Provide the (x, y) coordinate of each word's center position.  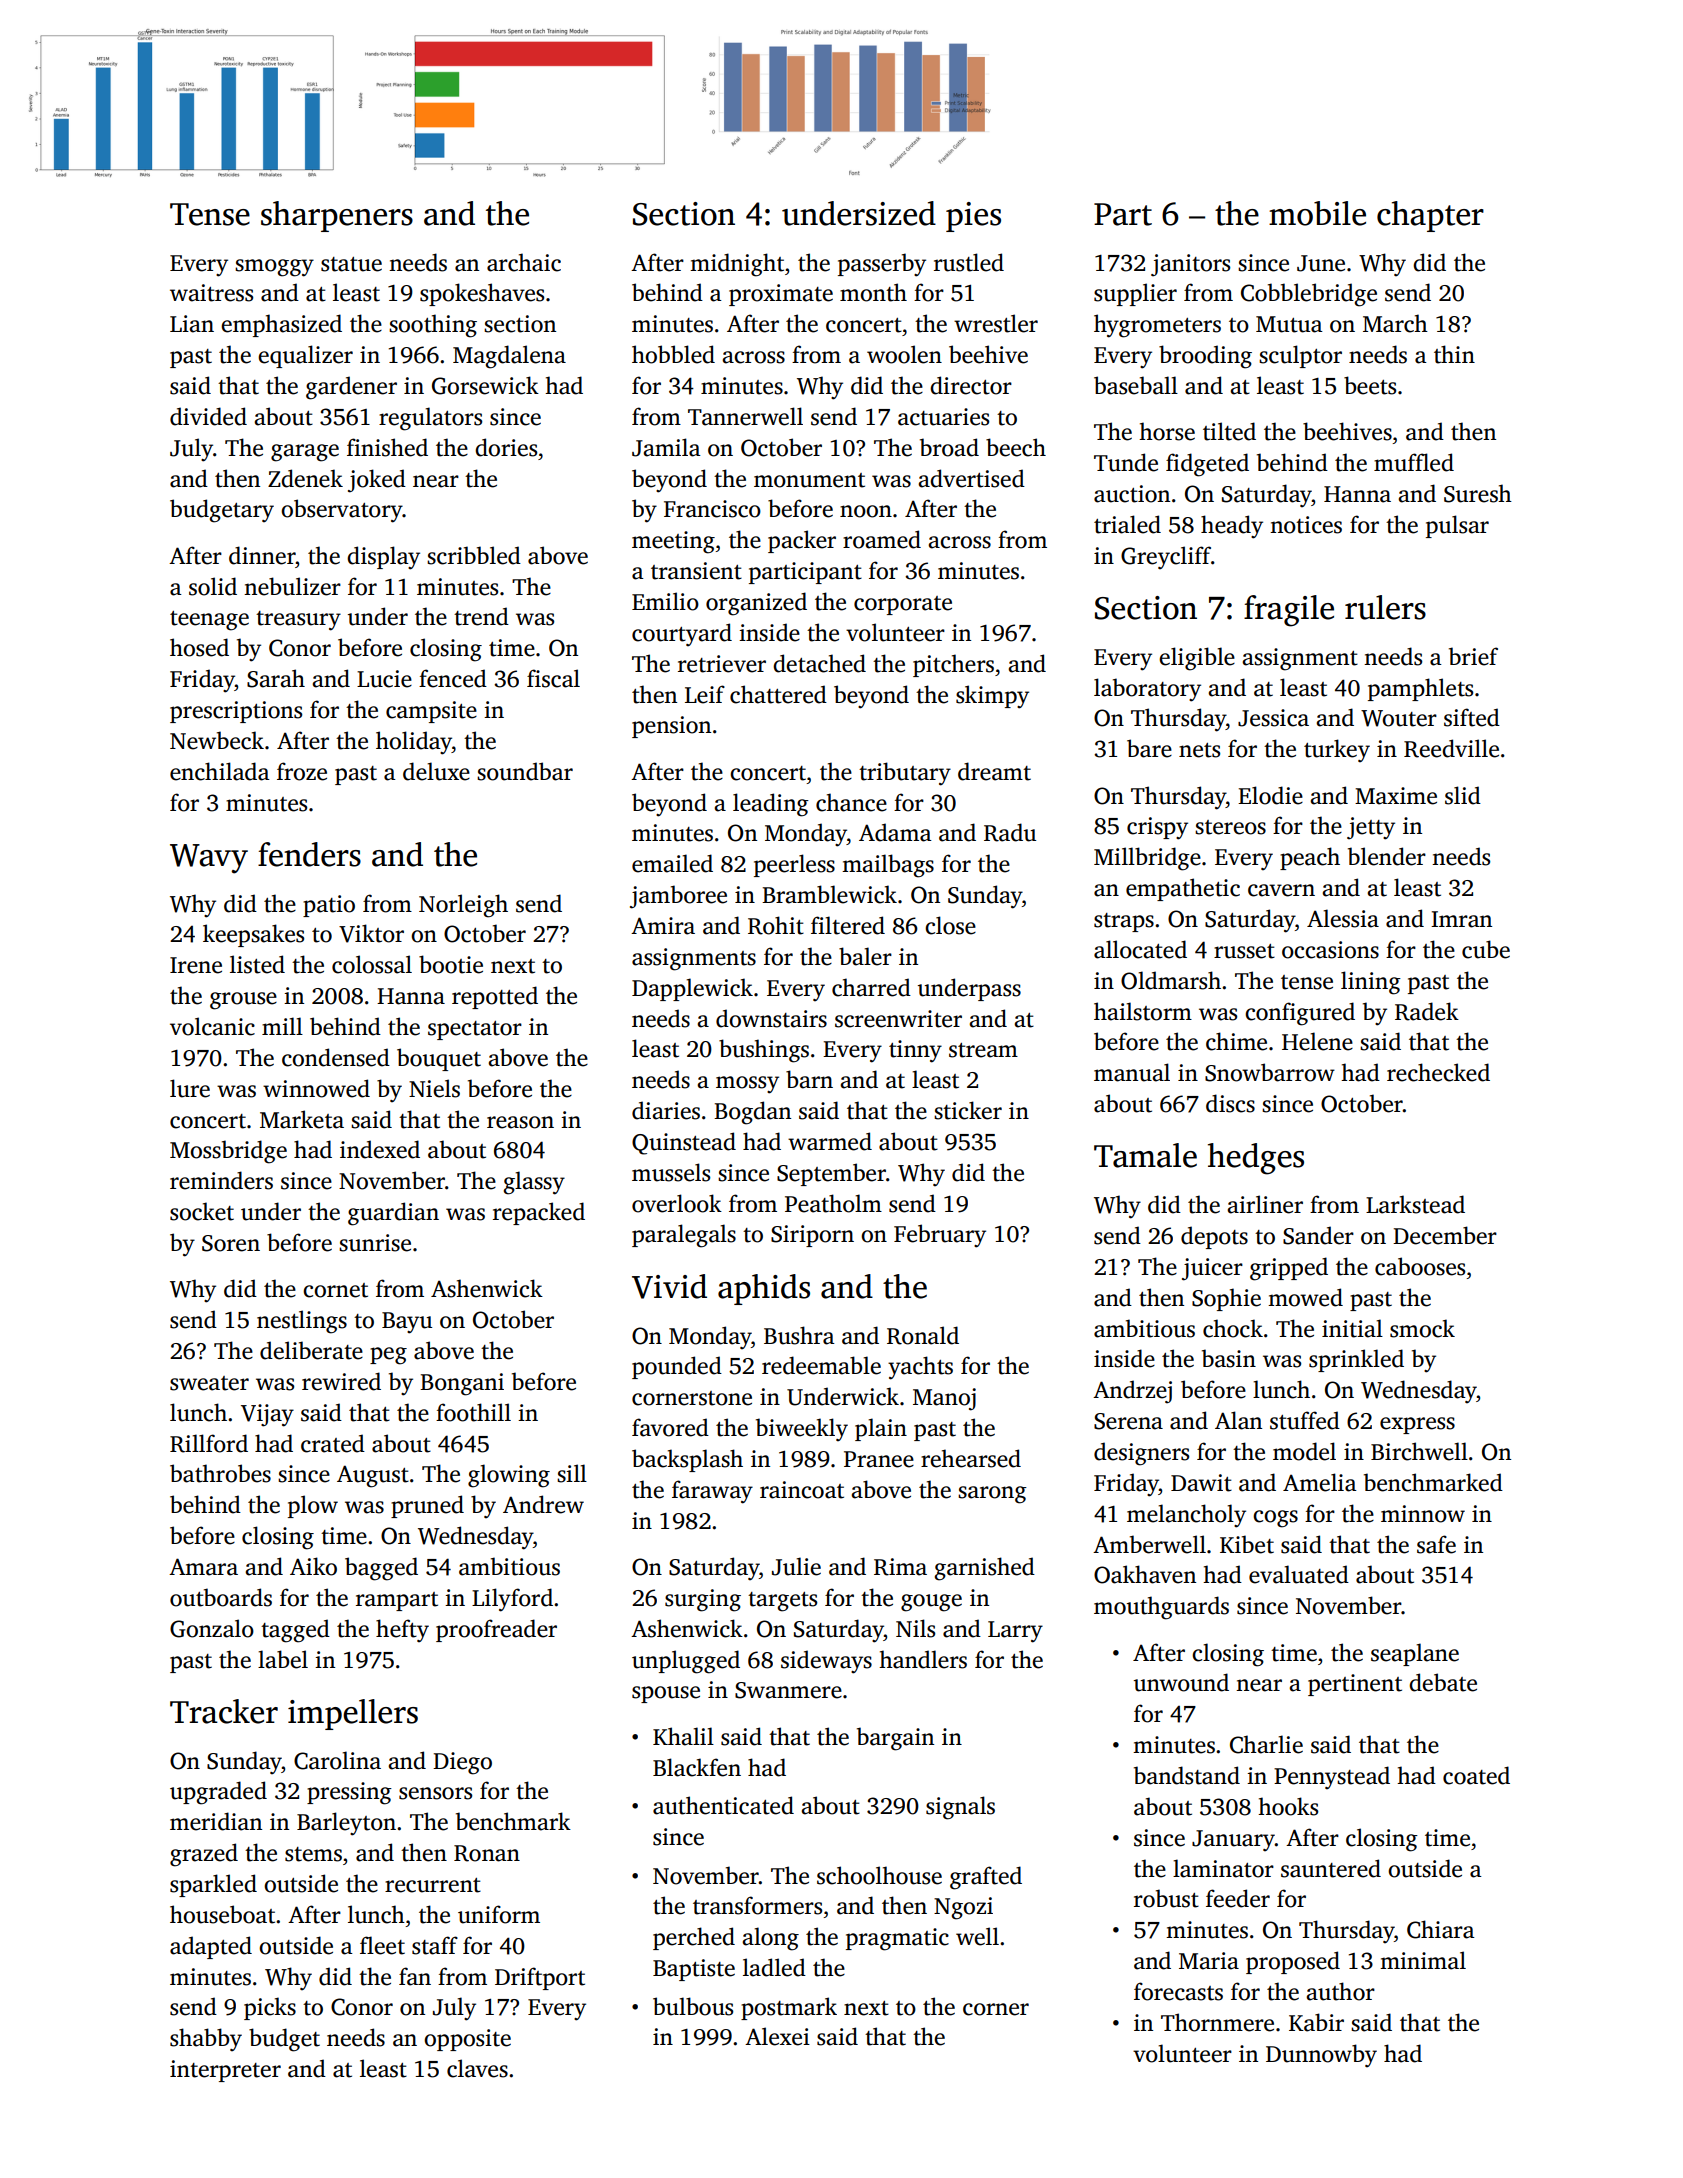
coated (1476, 1775)
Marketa (302, 1119)
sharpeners (337, 216)
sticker (968, 1110)
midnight (737, 265)
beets (1370, 385)
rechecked (1438, 1072)
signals (960, 1808)
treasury (298, 621)
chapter (1430, 216)
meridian (216, 1821)
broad (949, 447)
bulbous (693, 2006)
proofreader (496, 1630)
